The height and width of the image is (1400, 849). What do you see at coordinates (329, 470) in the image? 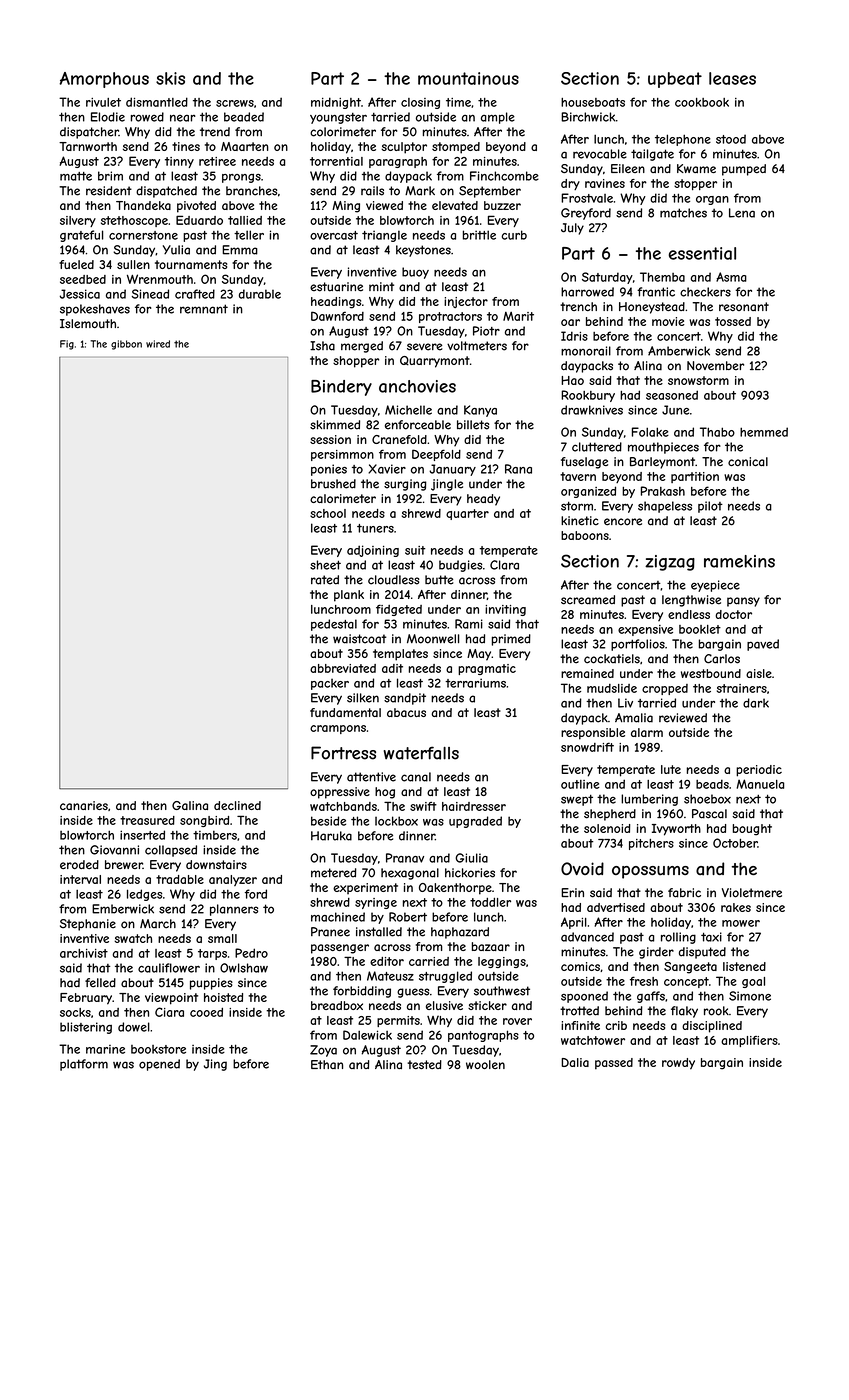
I see `ponies` at bounding box center [329, 470].
